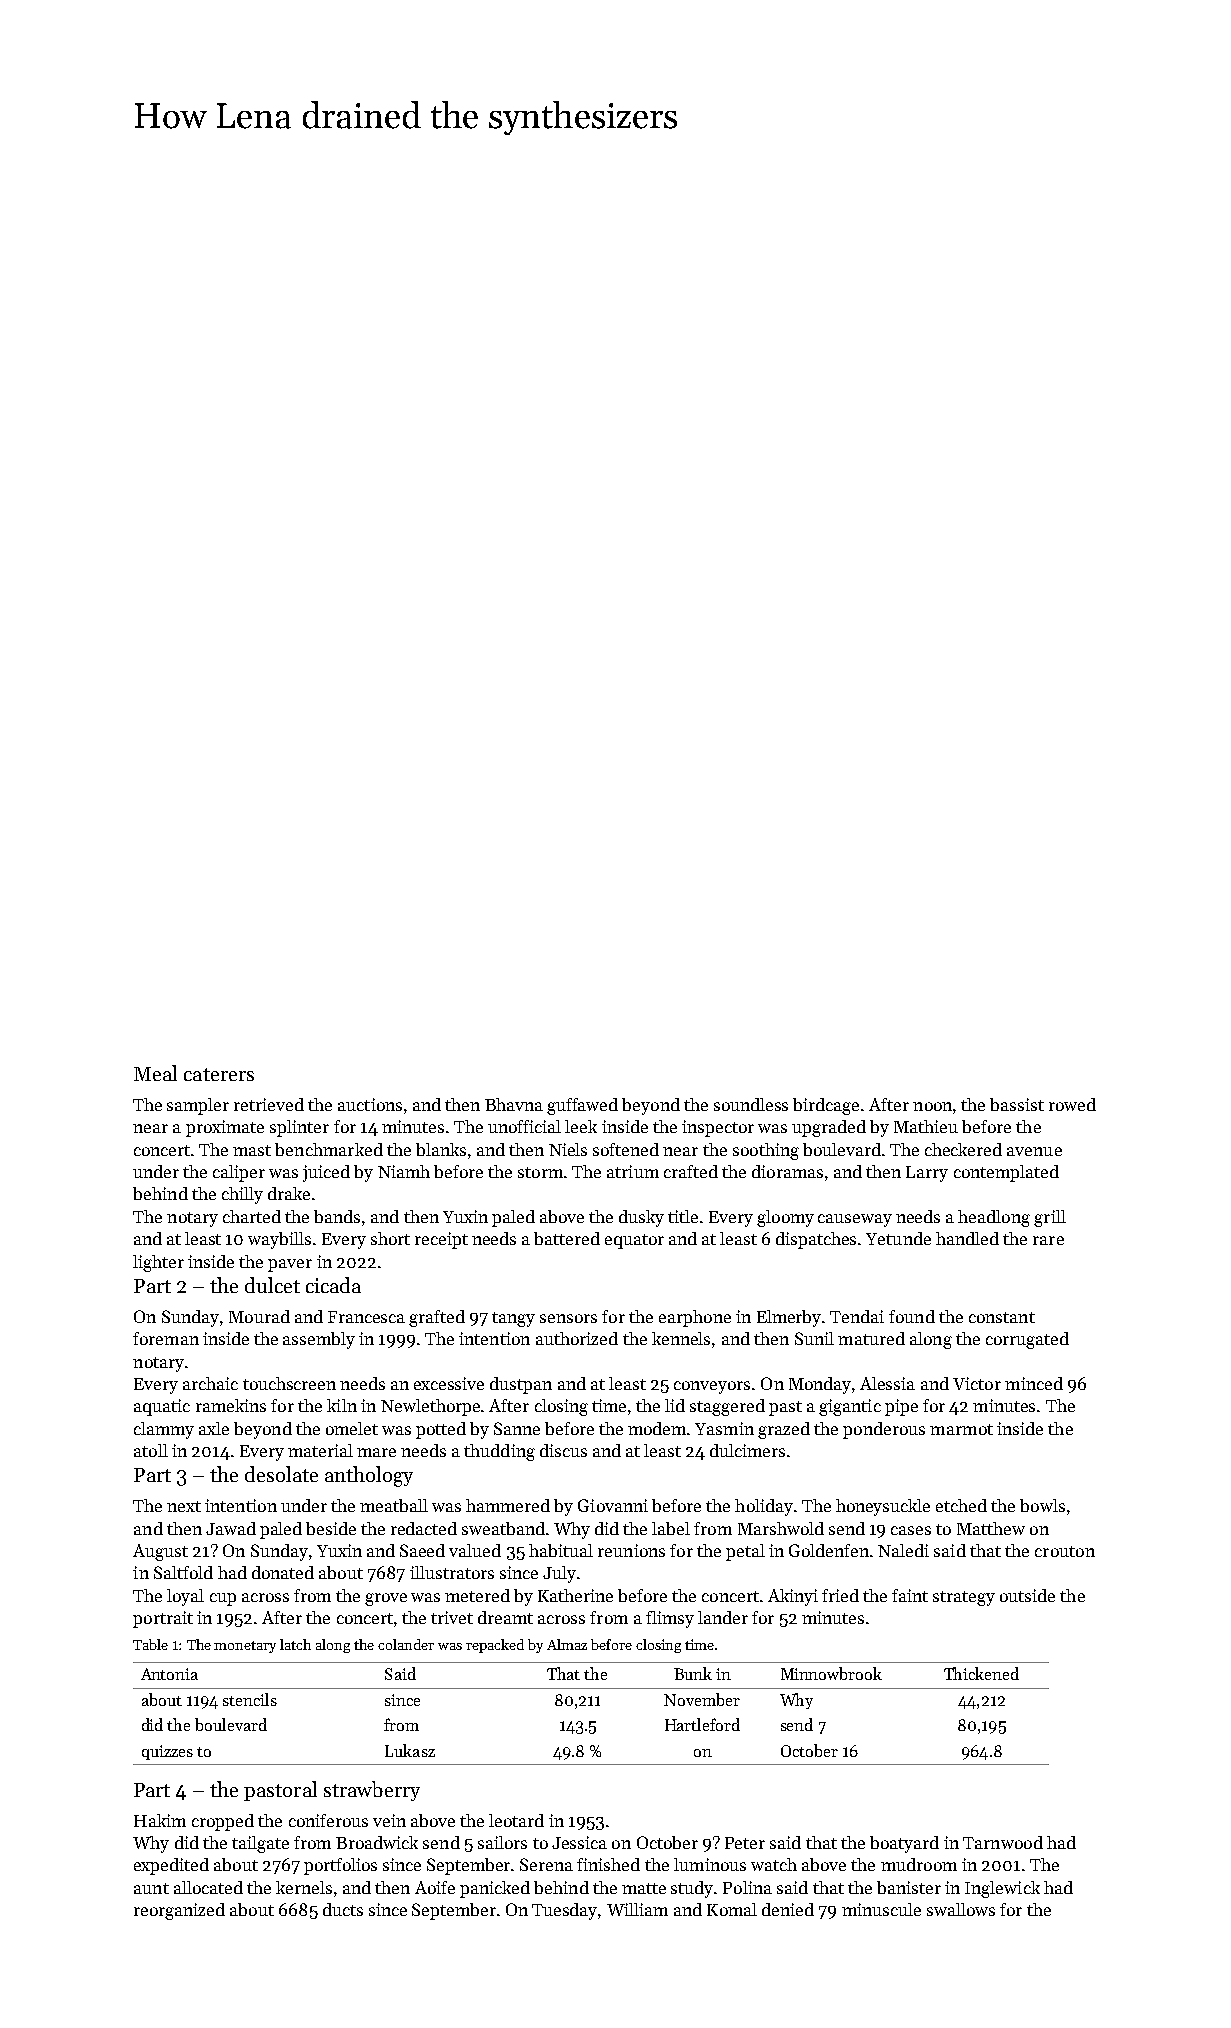  Describe the element at coordinates (319, 1340) in the screenshot. I see `assembly` at that location.
